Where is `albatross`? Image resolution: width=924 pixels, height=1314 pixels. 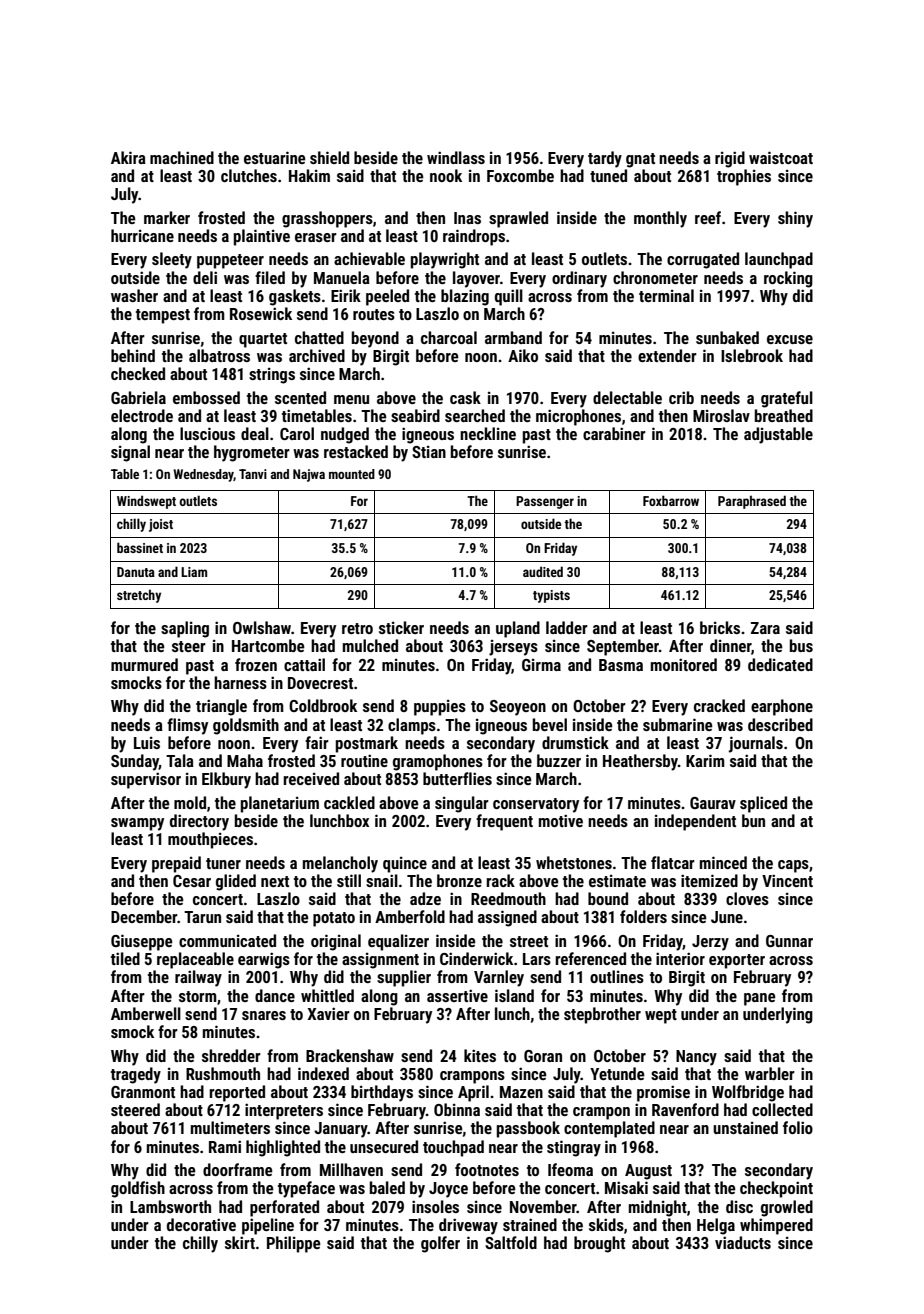 albatross is located at coordinates (219, 355).
